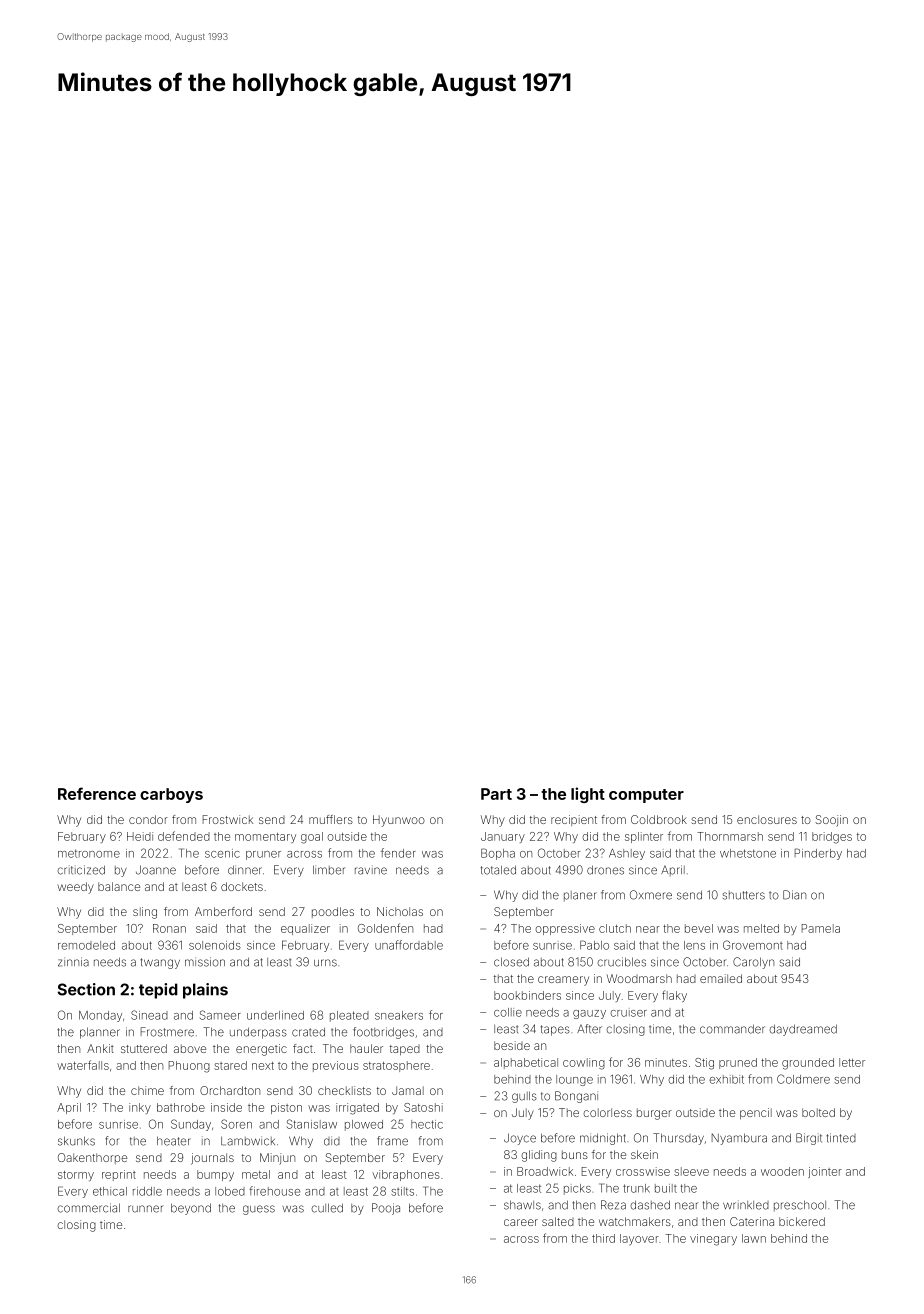  I want to click on Part, so click(496, 794).
